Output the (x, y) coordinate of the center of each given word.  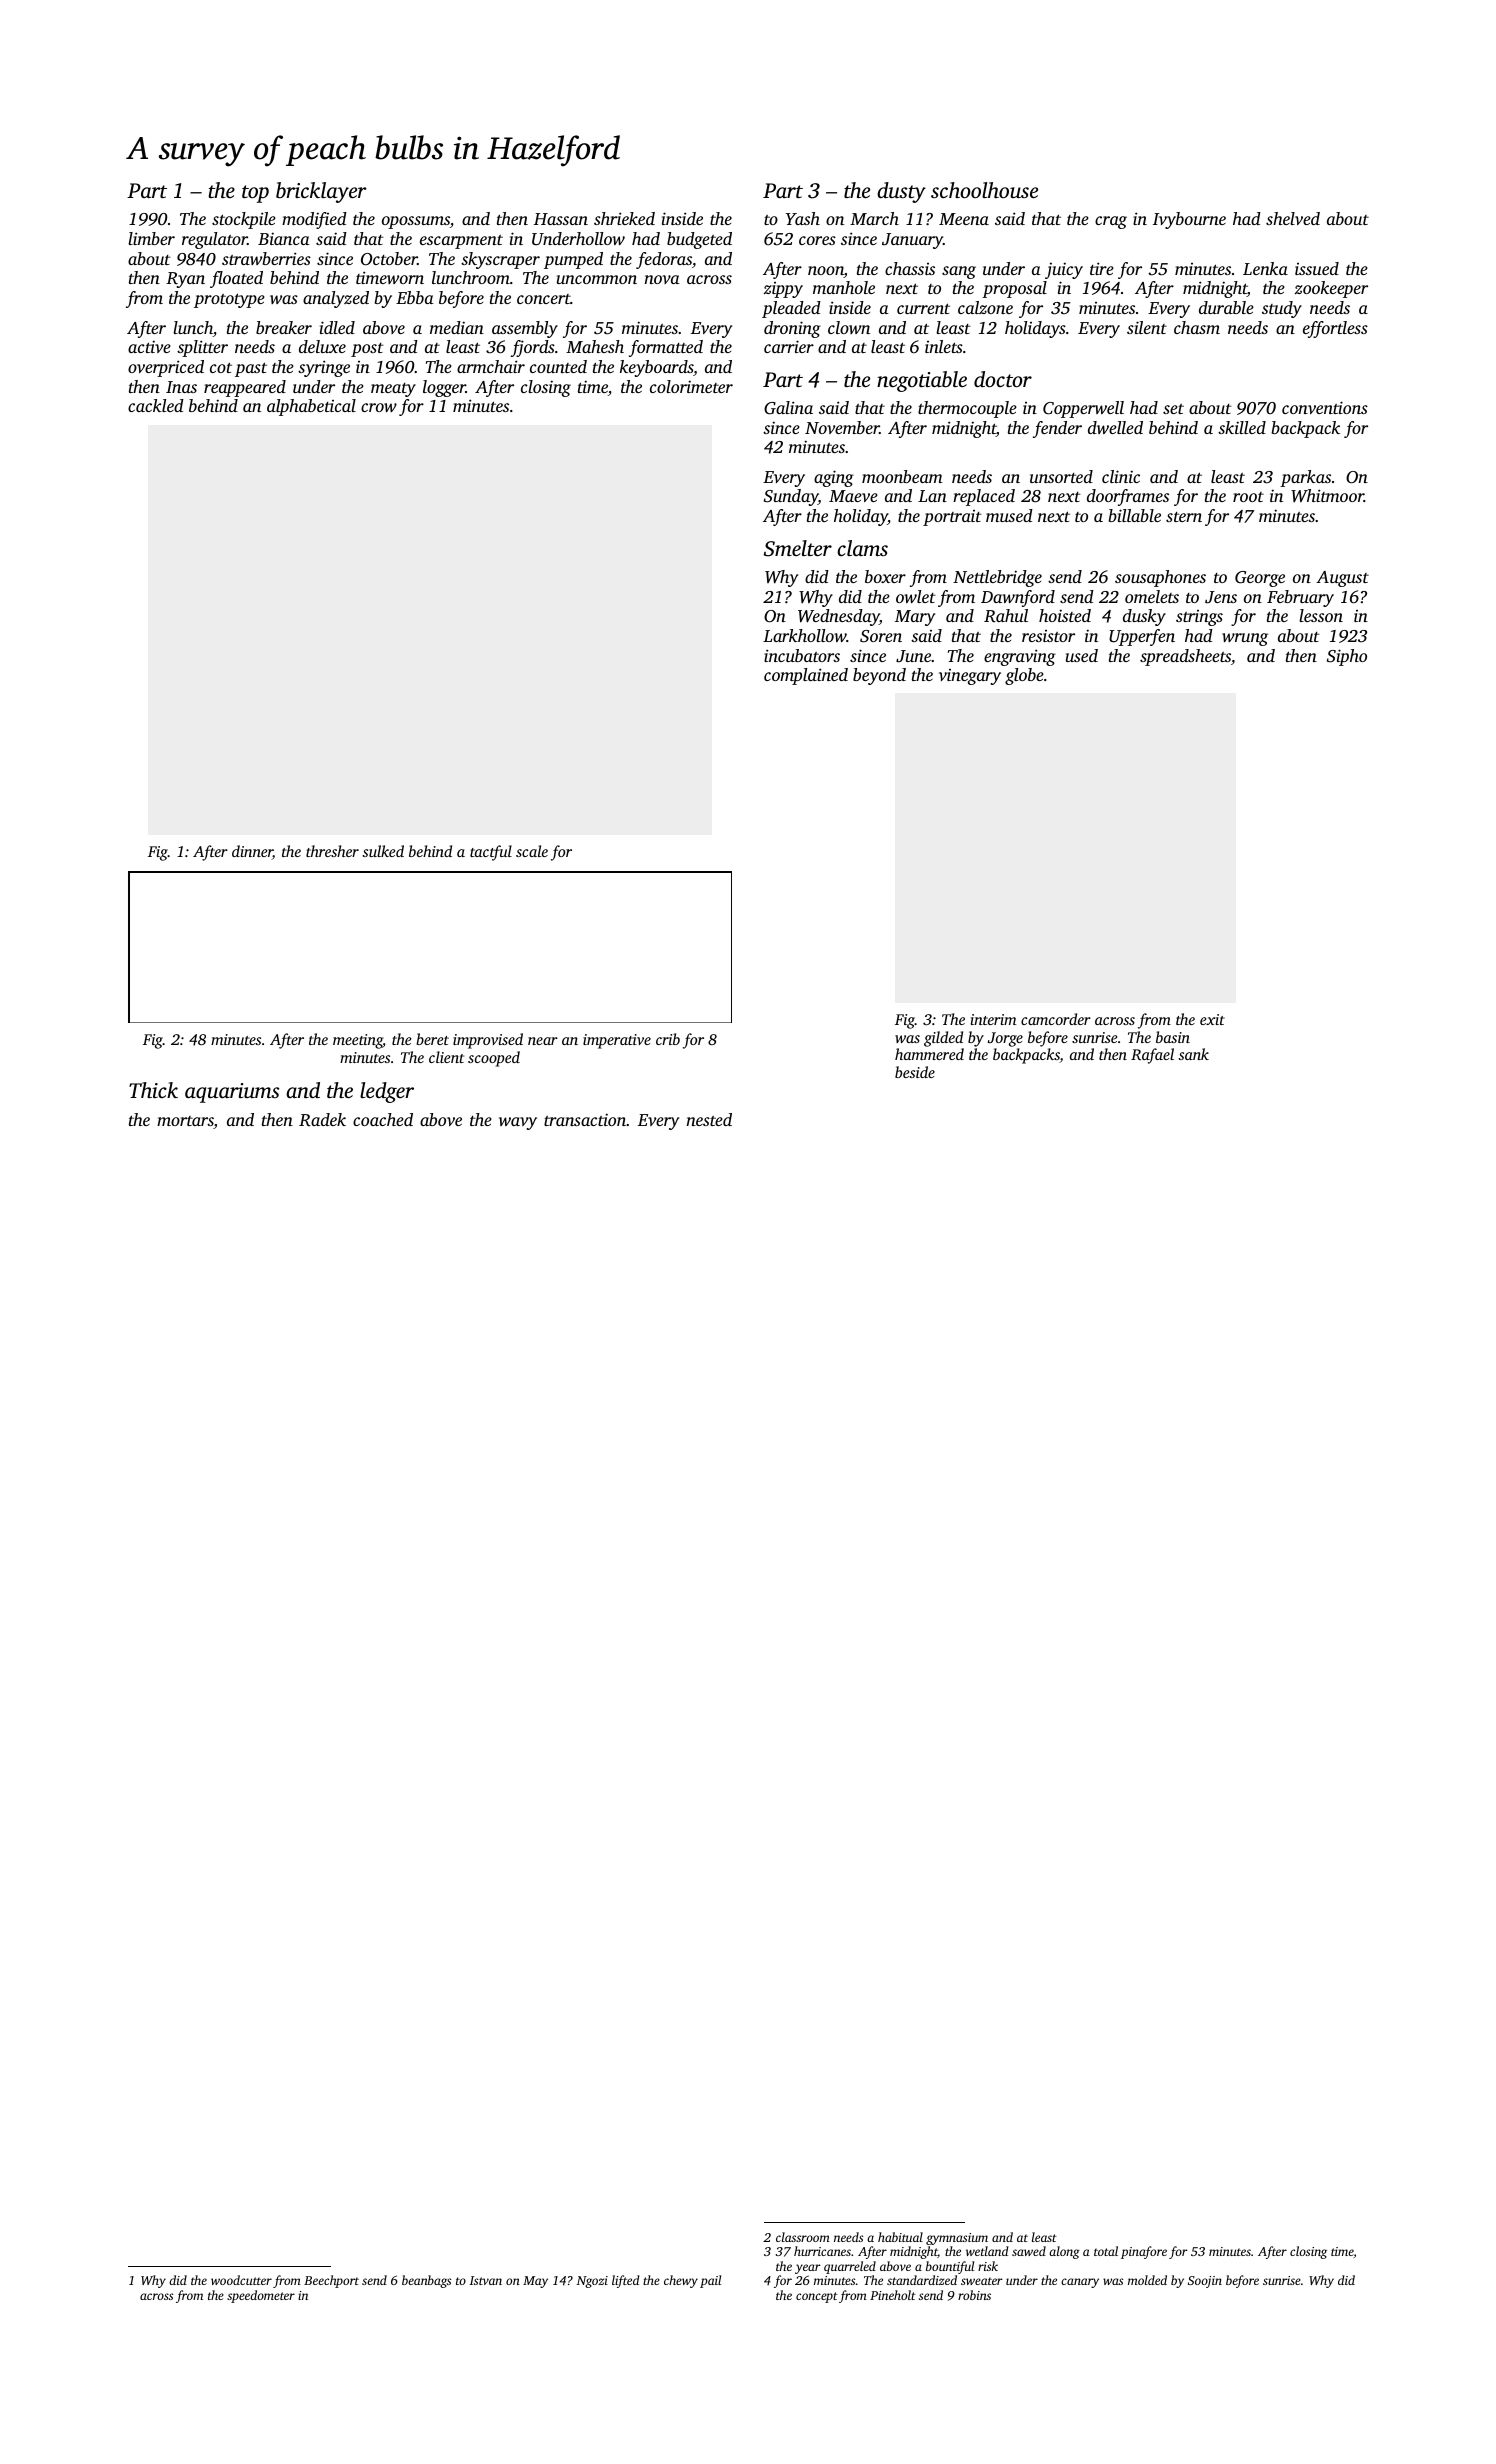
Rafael (1152, 1056)
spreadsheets (1185, 657)
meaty (393, 390)
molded (1147, 2280)
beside (915, 1072)
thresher (332, 851)
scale (532, 851)
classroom (803, 2237)
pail (710, 2281)
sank (1193, 1054)
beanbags (426, 2281)
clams (862, 548)
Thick (153, 1090)
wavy (518, 1123)
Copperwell (1083, 409)
